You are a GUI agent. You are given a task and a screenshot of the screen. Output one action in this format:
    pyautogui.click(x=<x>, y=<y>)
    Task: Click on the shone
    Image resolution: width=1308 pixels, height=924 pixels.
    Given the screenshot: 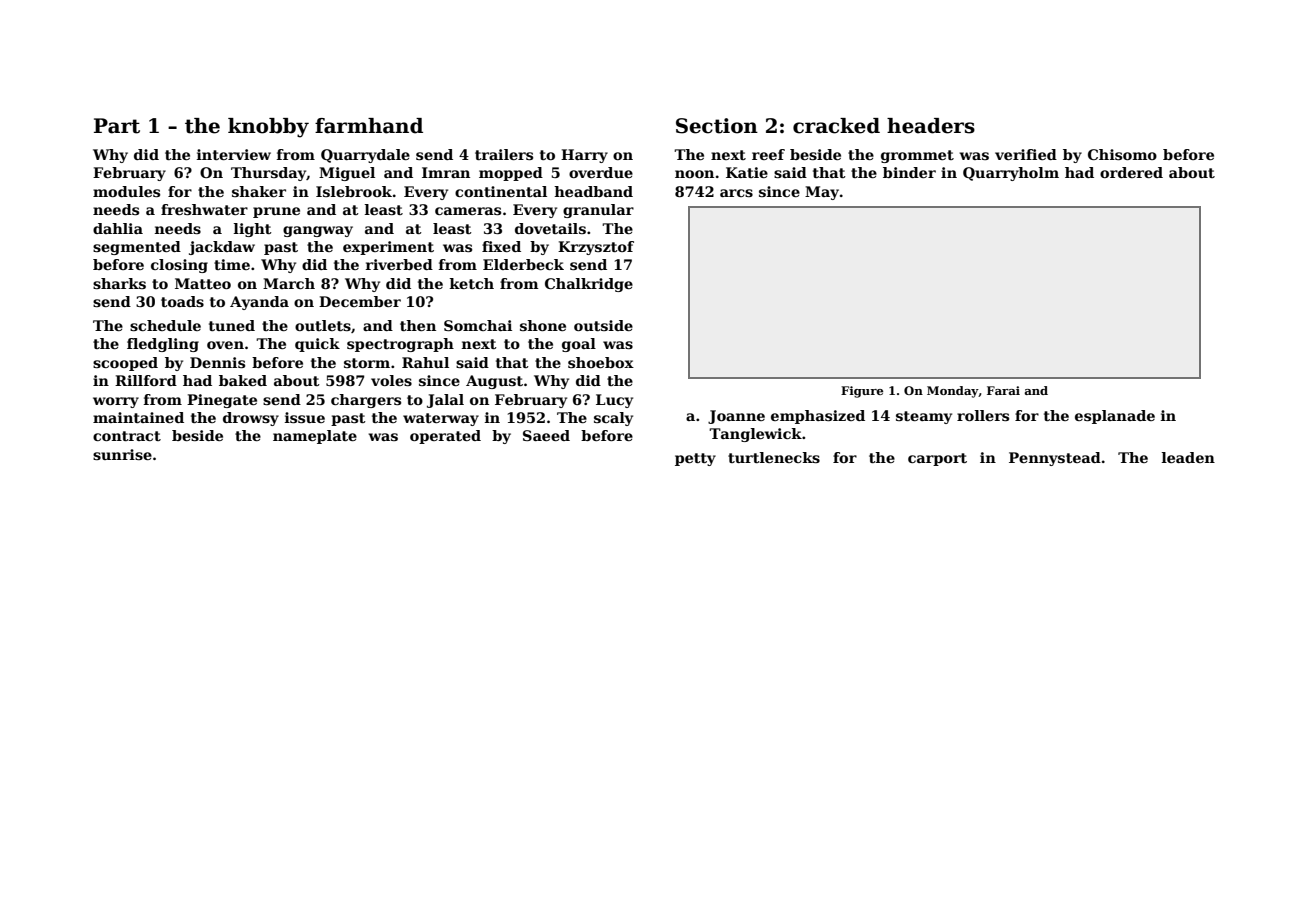 What is the action you would take?
    pyautogui.click(x=543, y=325)
